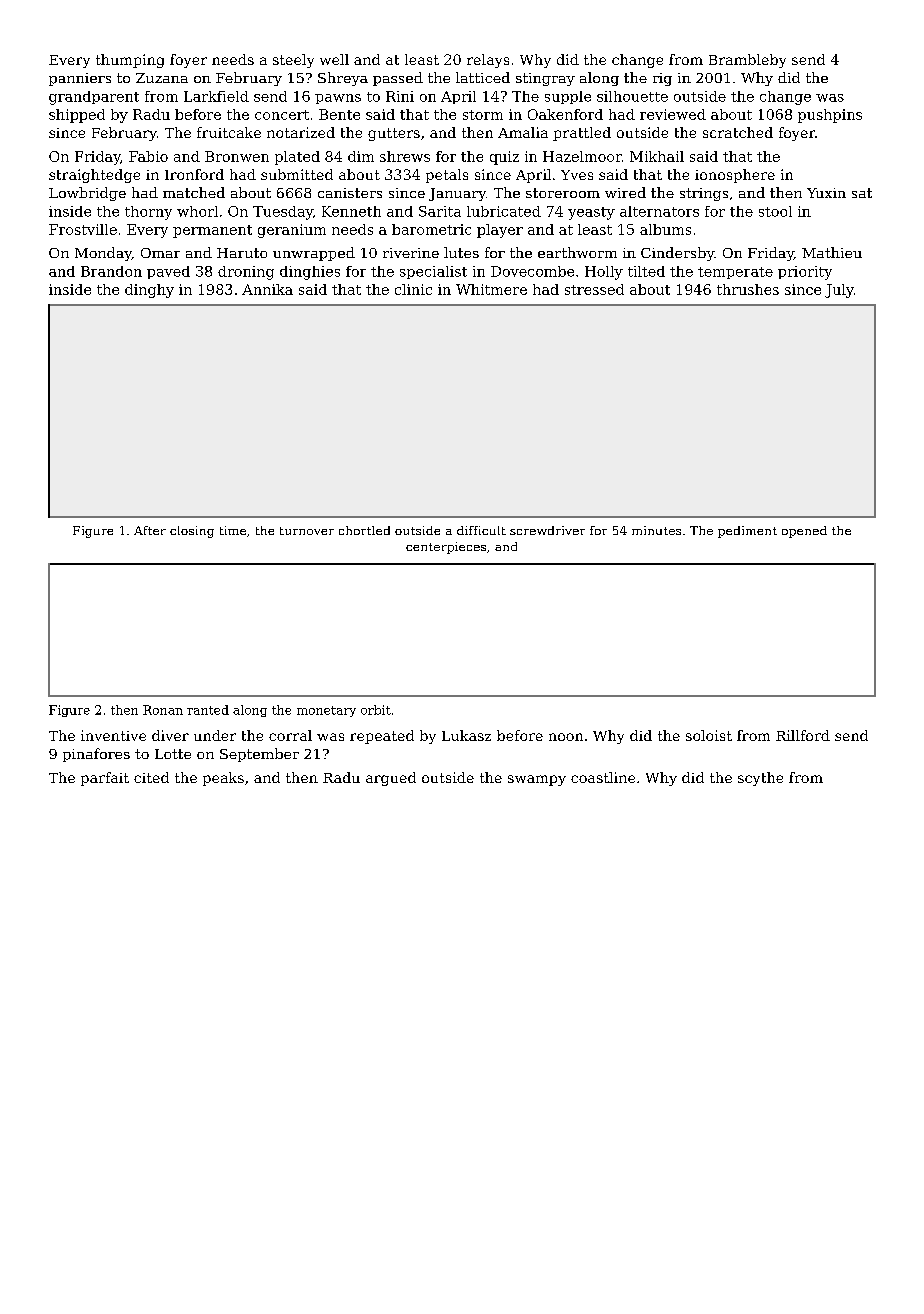 The image size is (924, 1314). I want to click on steely, so click(293, 61).
